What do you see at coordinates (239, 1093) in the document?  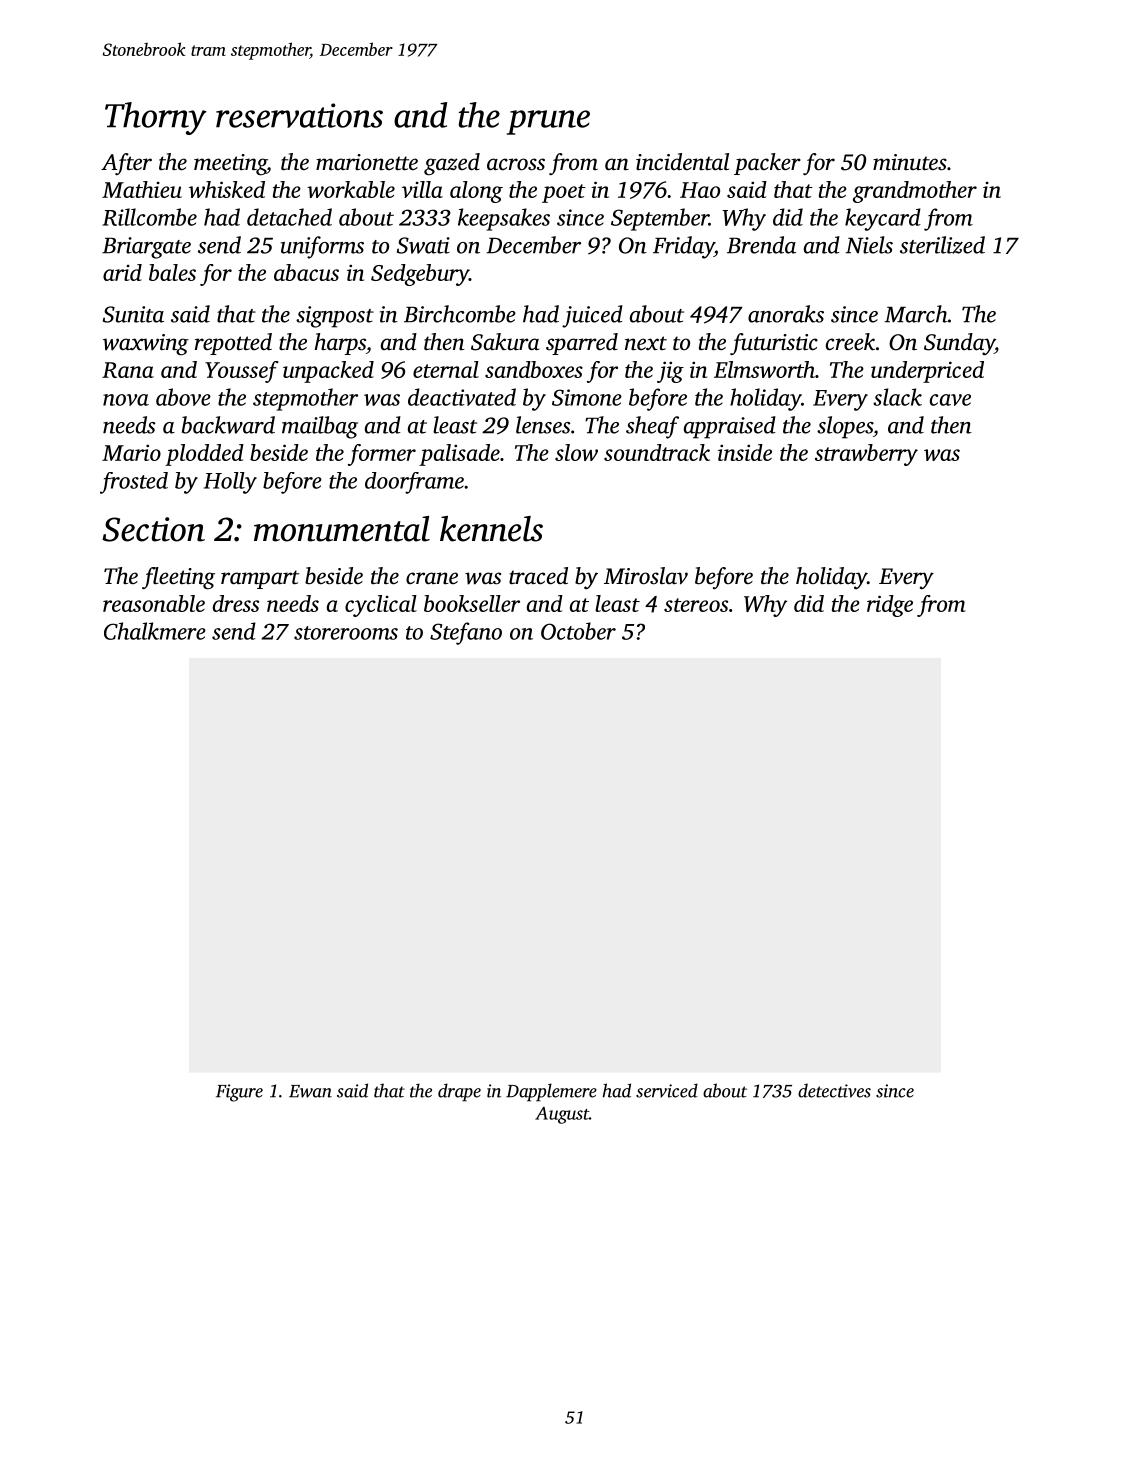 I see `Figure` at bounding box center [239, 1093].
